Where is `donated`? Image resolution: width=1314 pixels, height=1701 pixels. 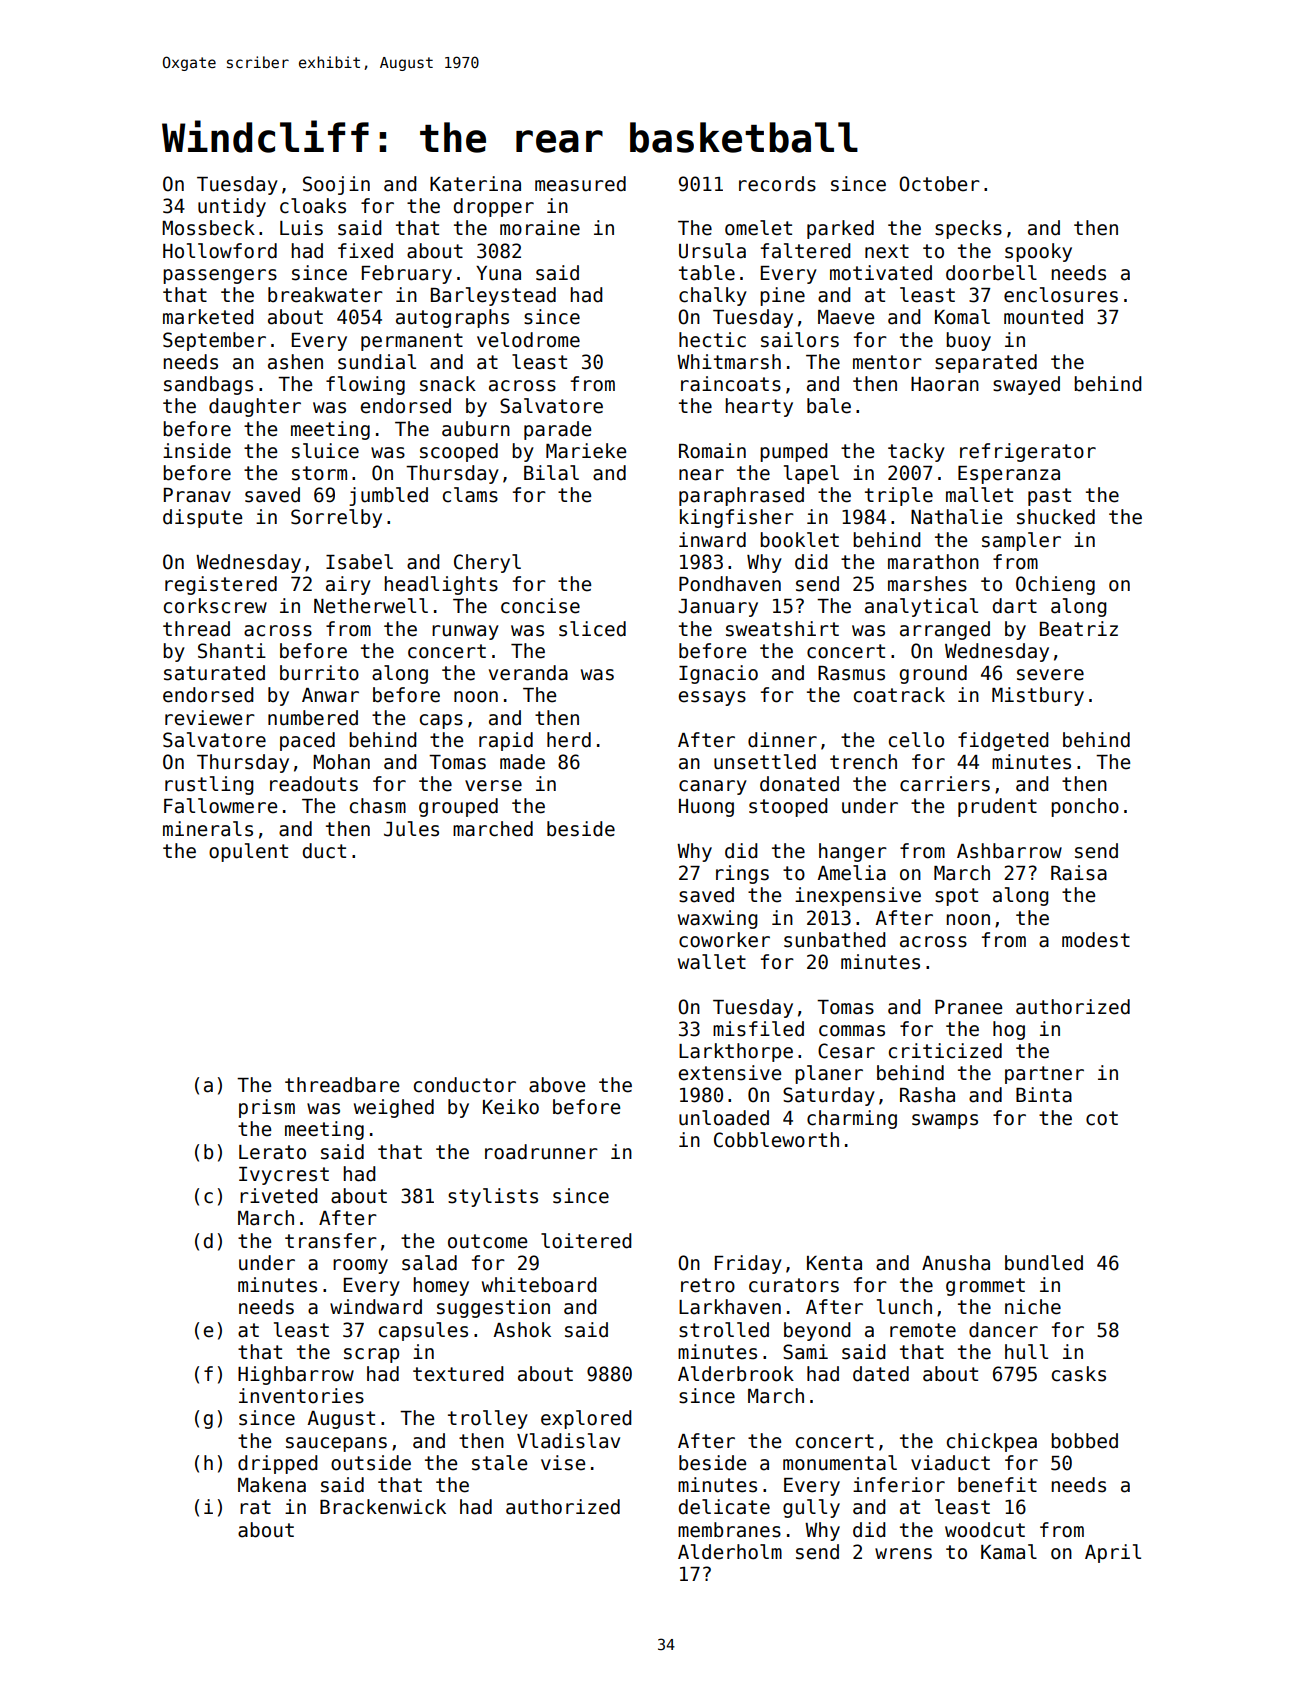
donated is located at coordinates (799, 784).
